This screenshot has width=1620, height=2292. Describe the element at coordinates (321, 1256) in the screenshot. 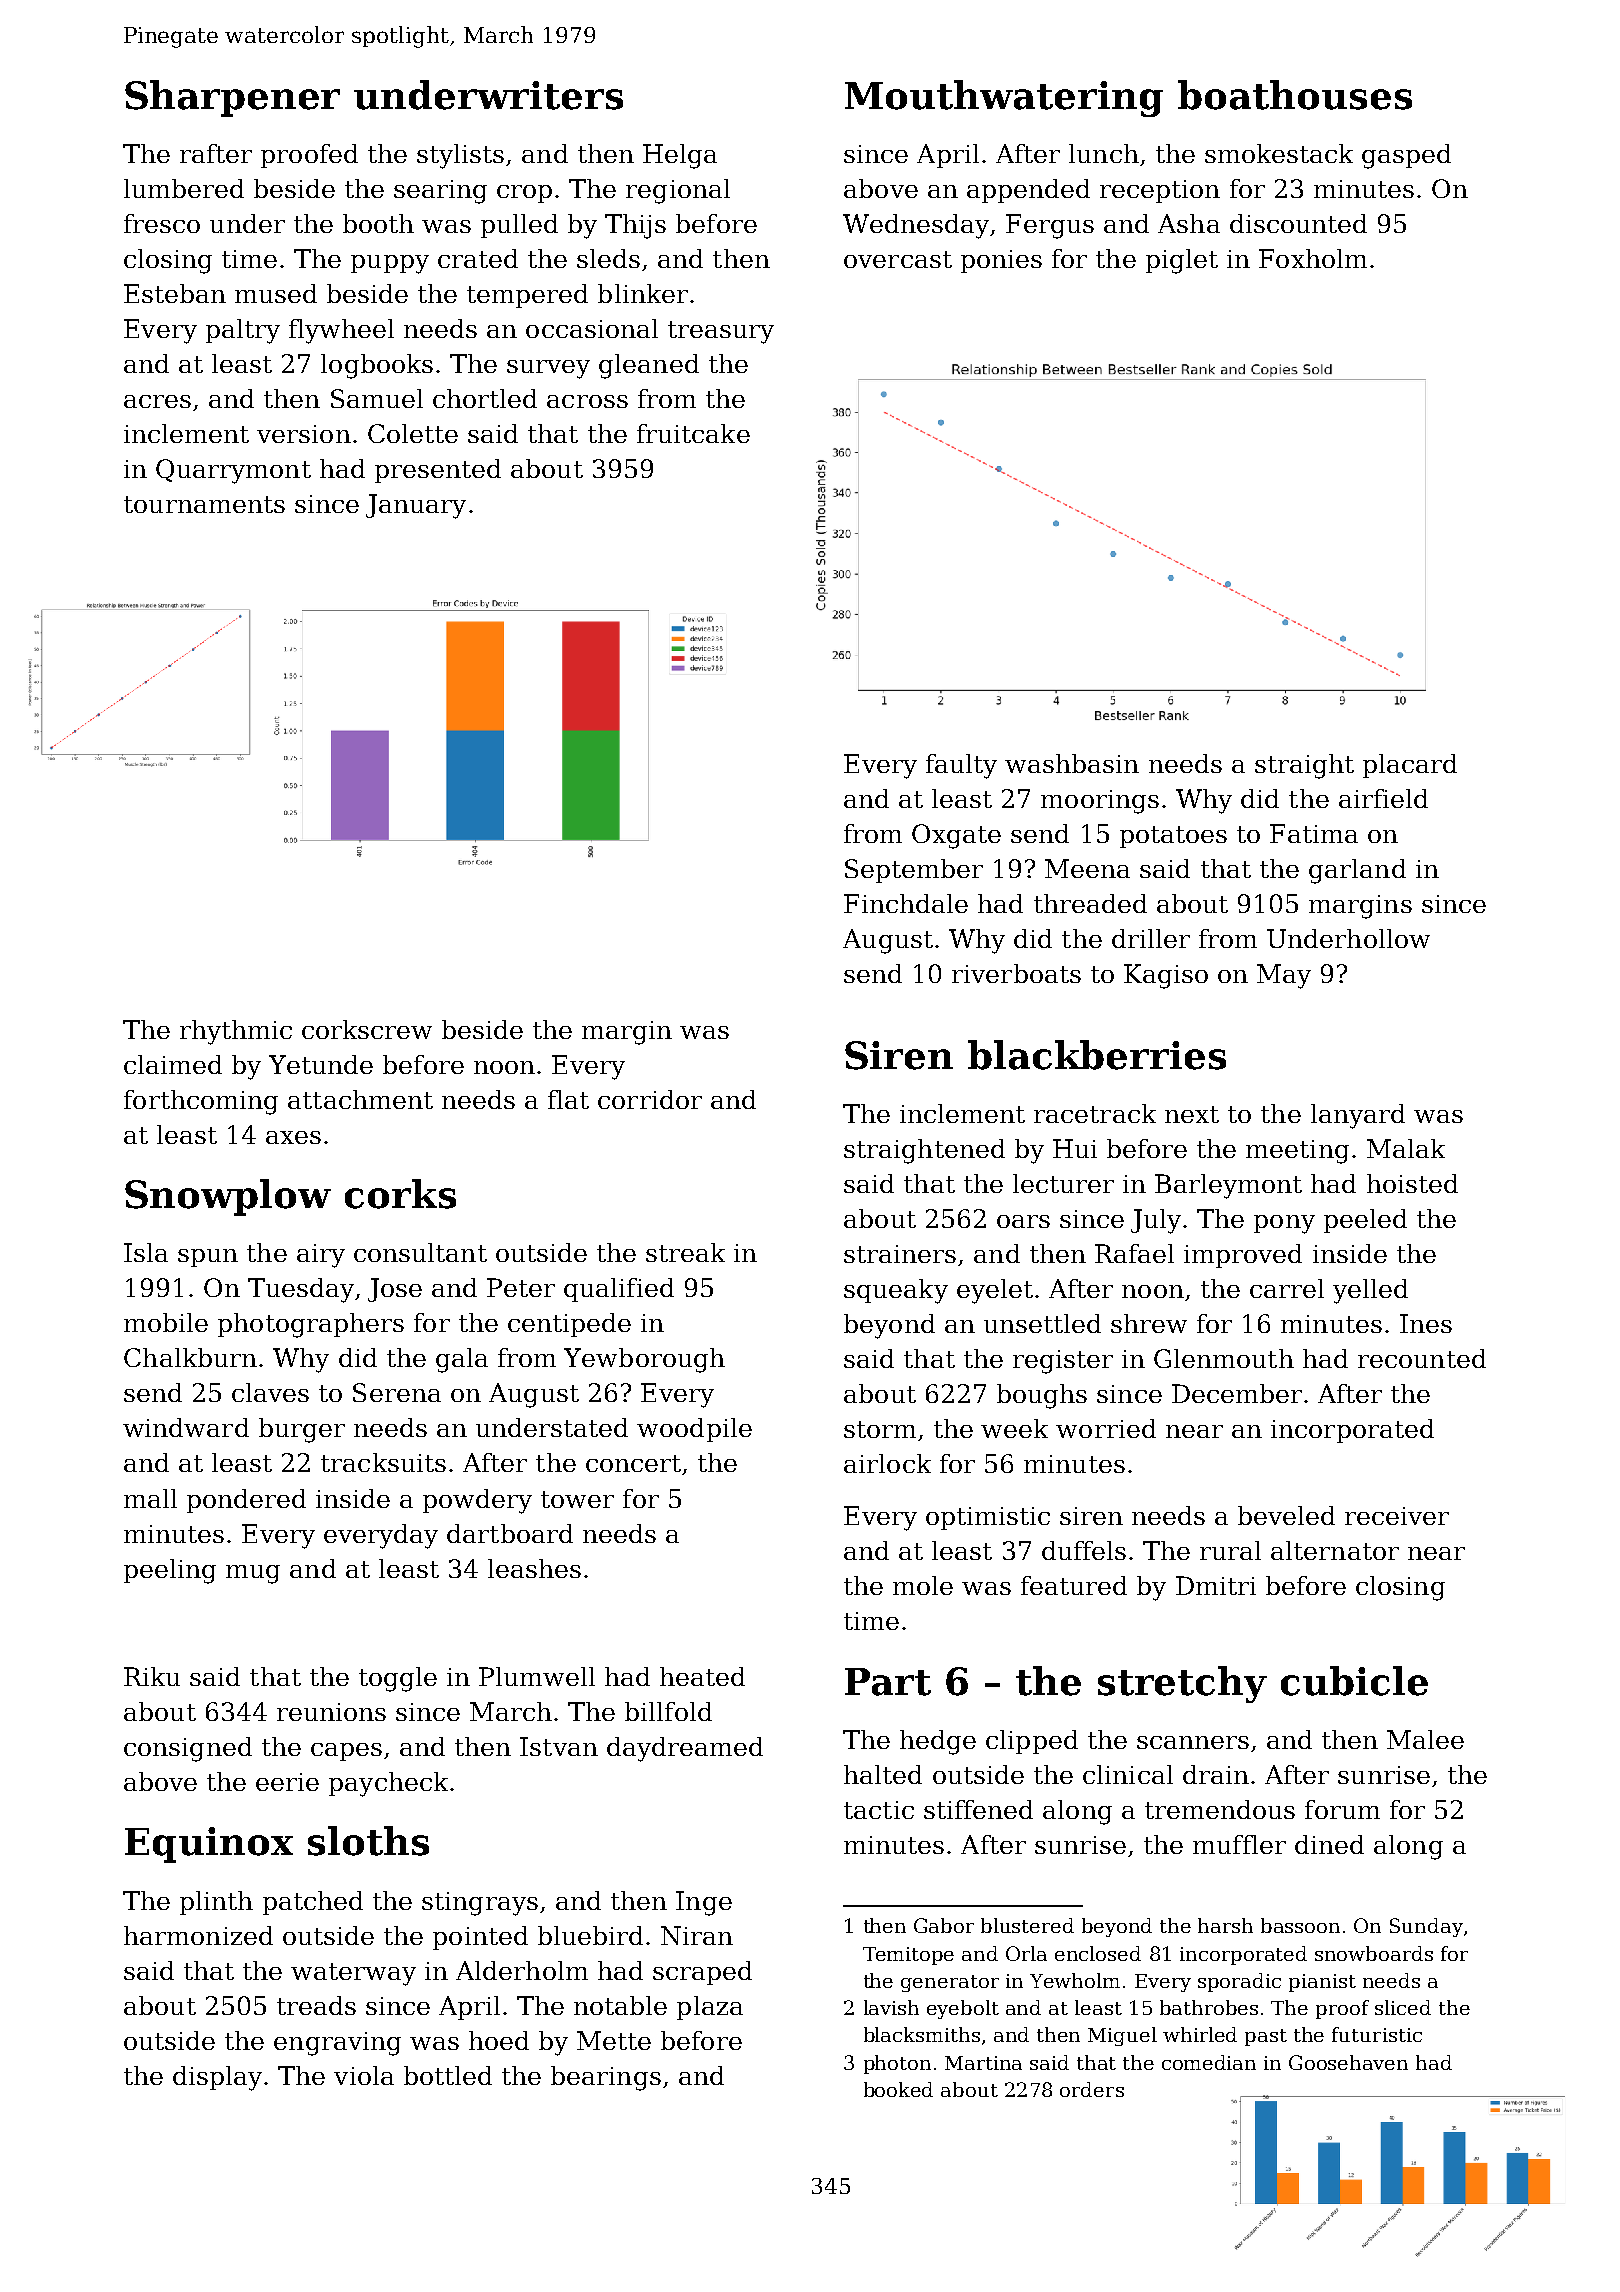

I see `airy` at that location.
